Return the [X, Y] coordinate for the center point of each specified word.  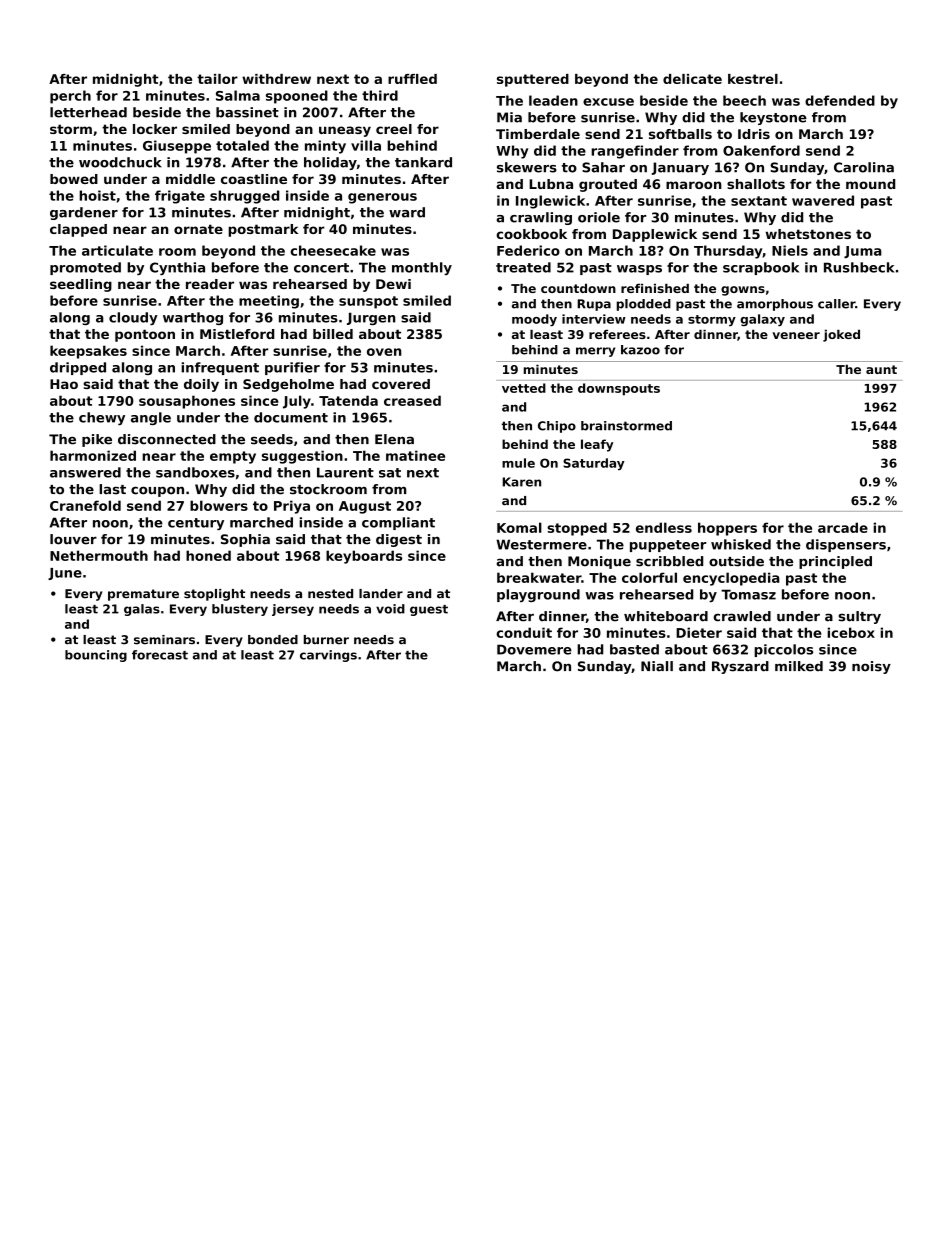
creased [412, 400]
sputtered [533, 80]
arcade [843, 527]
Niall [657, 666]
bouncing [96, 656]
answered [85, 472]
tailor [217, 79]
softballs [680, 134]
